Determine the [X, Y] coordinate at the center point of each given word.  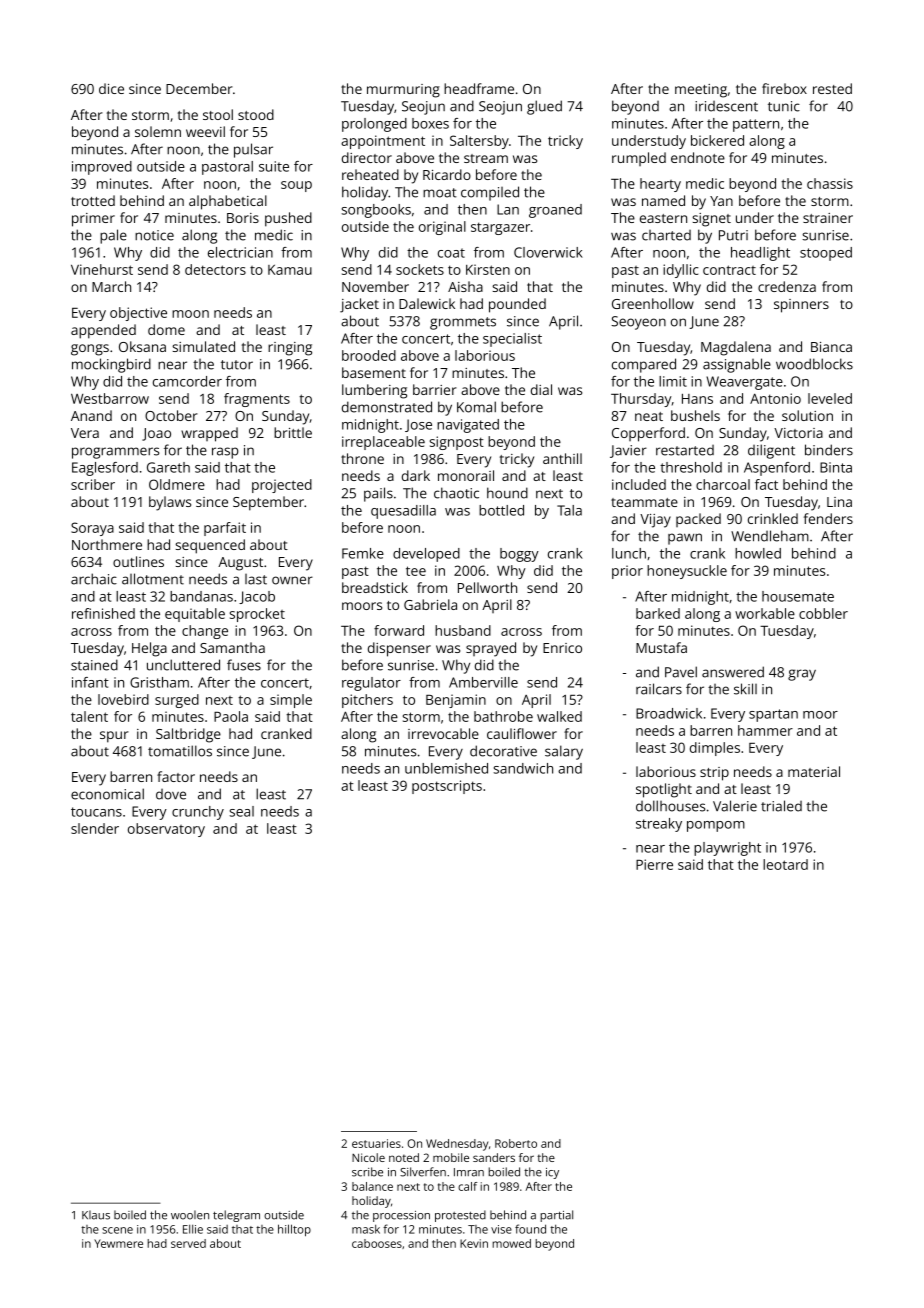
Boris [243, 218]
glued [544, 107]
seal [242, 811]
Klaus [96, 1215]
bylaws [170, 503]
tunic [784, 106]
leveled [830, 398]
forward [399, 630]
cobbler [823, 613]
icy [552, 1173]
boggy [519, 555]
